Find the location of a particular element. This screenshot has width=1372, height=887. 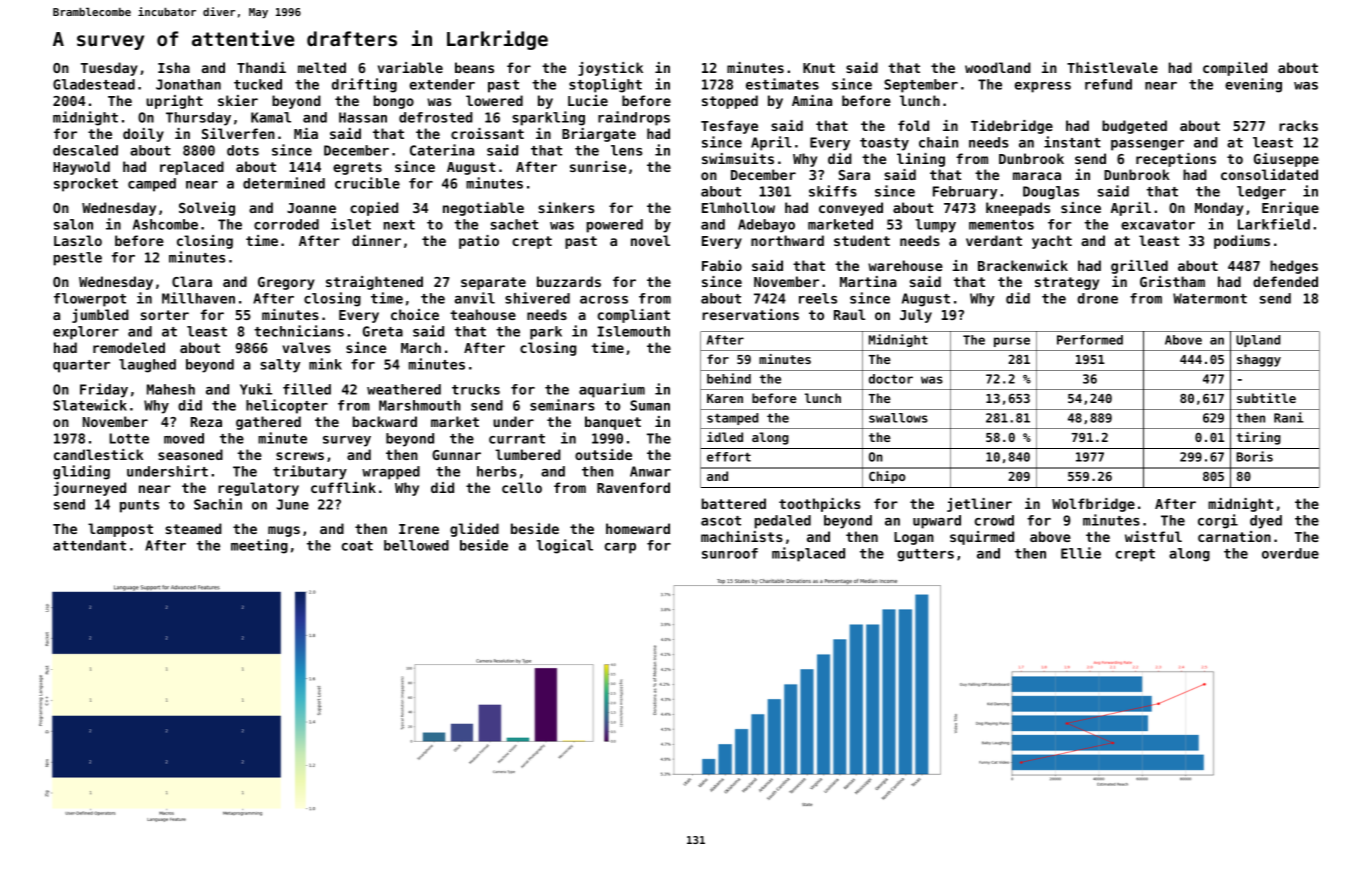

regulatory is located at coordinates (258, 489).
